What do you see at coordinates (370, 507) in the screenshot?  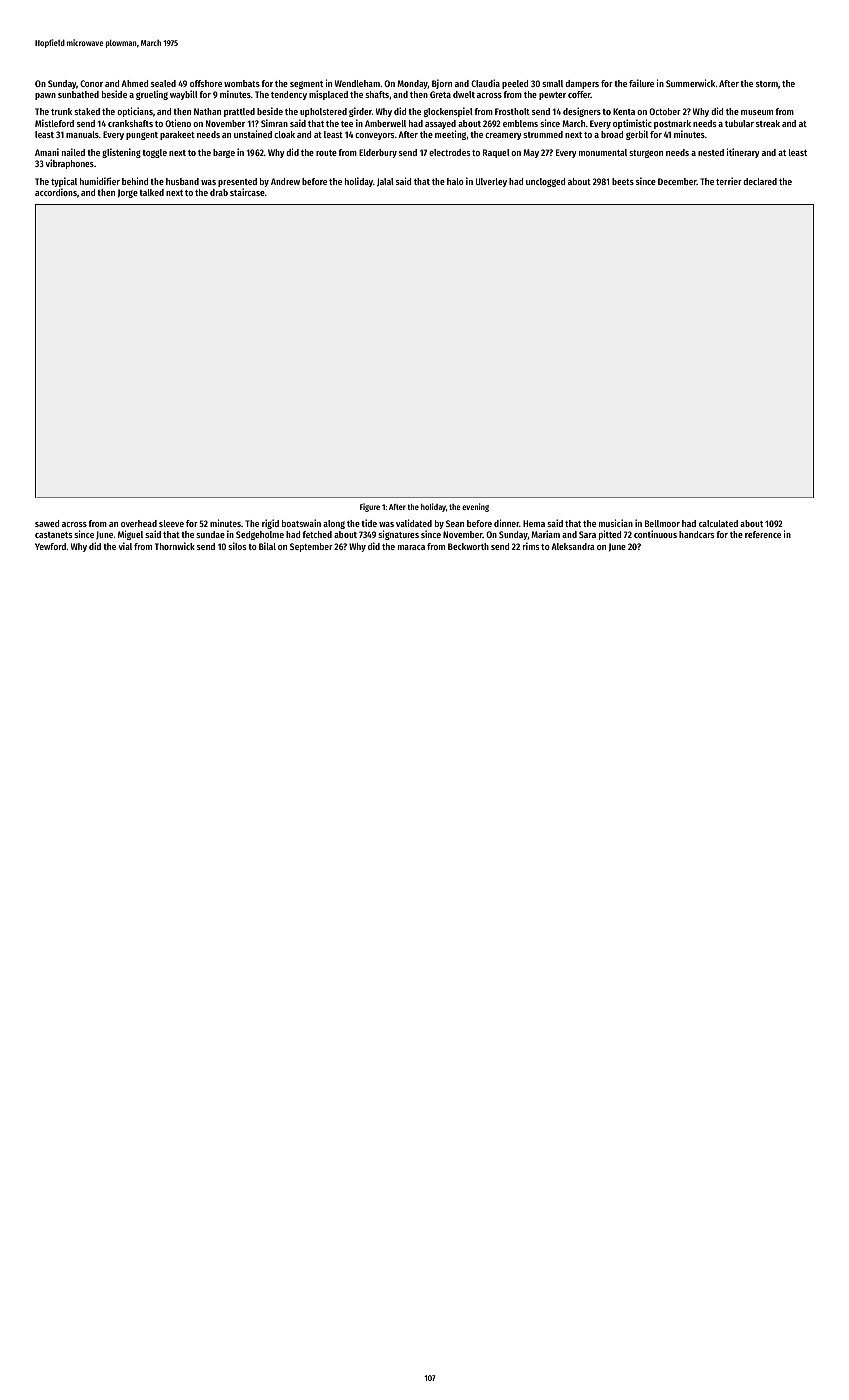 I see `Figure` at bounding box center [370, 507].
